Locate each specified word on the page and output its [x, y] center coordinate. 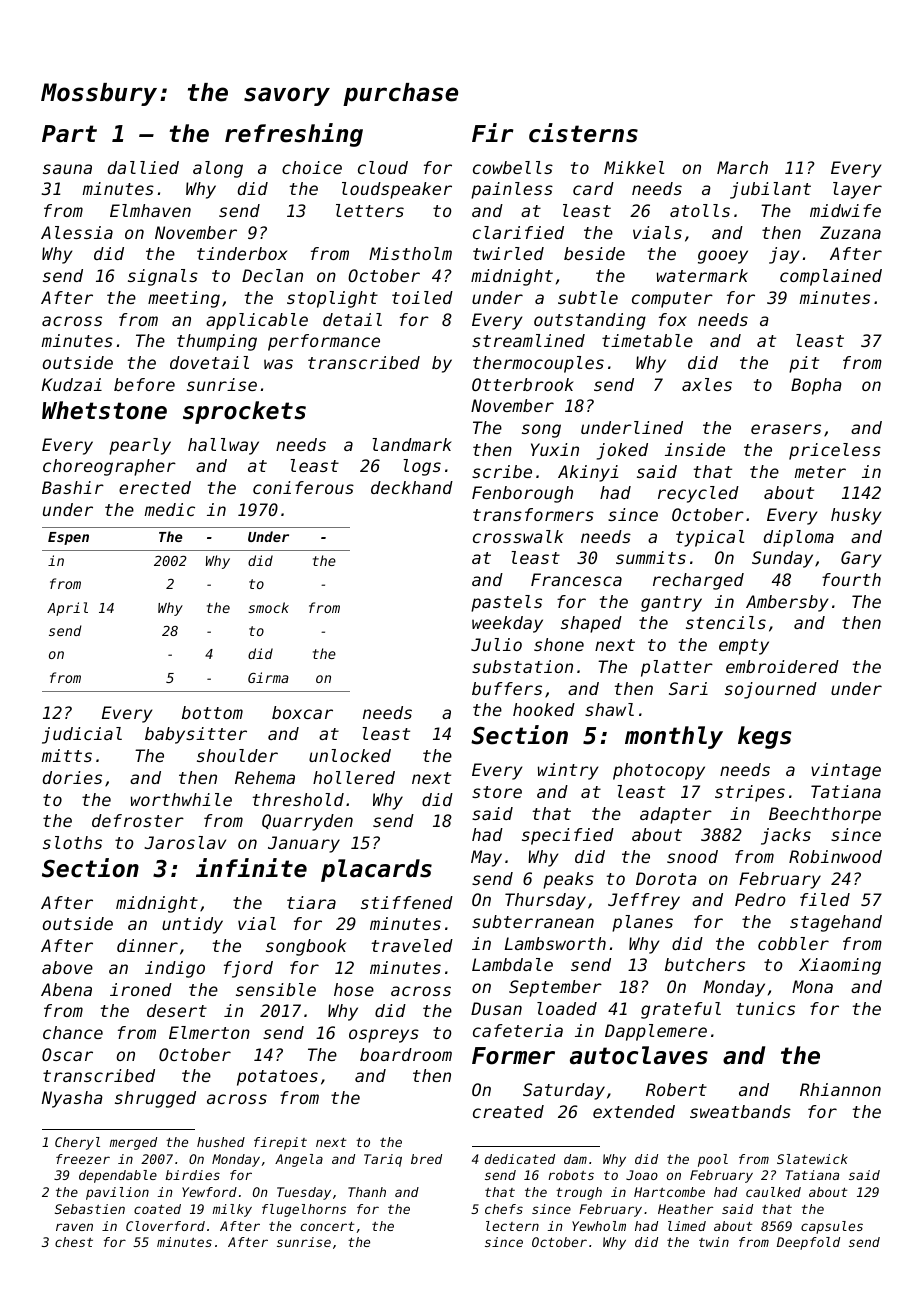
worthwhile [181, 799]
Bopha [816, 386]
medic [169, 509]
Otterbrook [523, 384]
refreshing [294, 135]
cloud [383, 167]
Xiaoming [840, 966]
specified [568, 836]
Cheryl [77, 1143]
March [742, 167]
